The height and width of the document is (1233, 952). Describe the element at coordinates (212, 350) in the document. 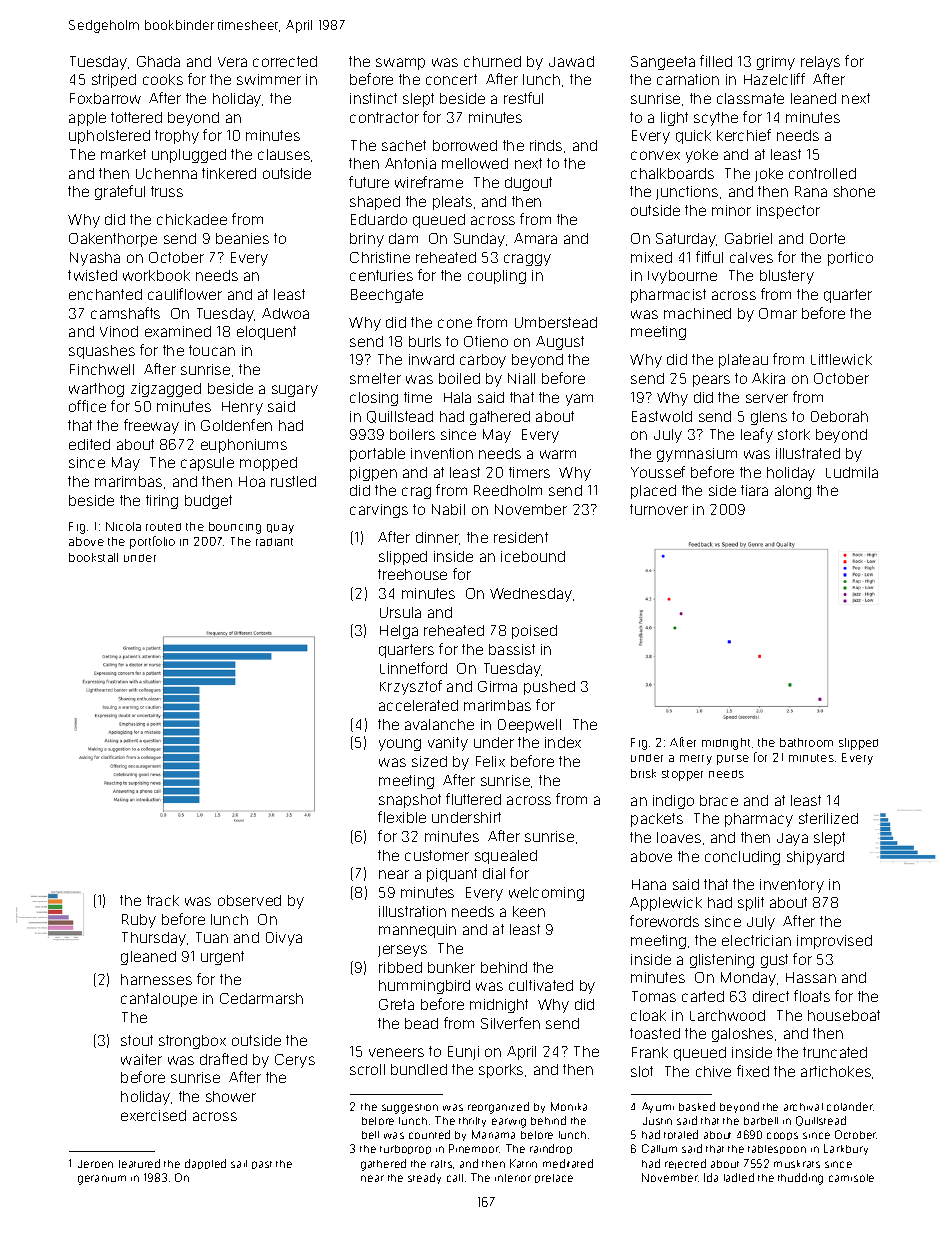

I see `toucan` at that location.
